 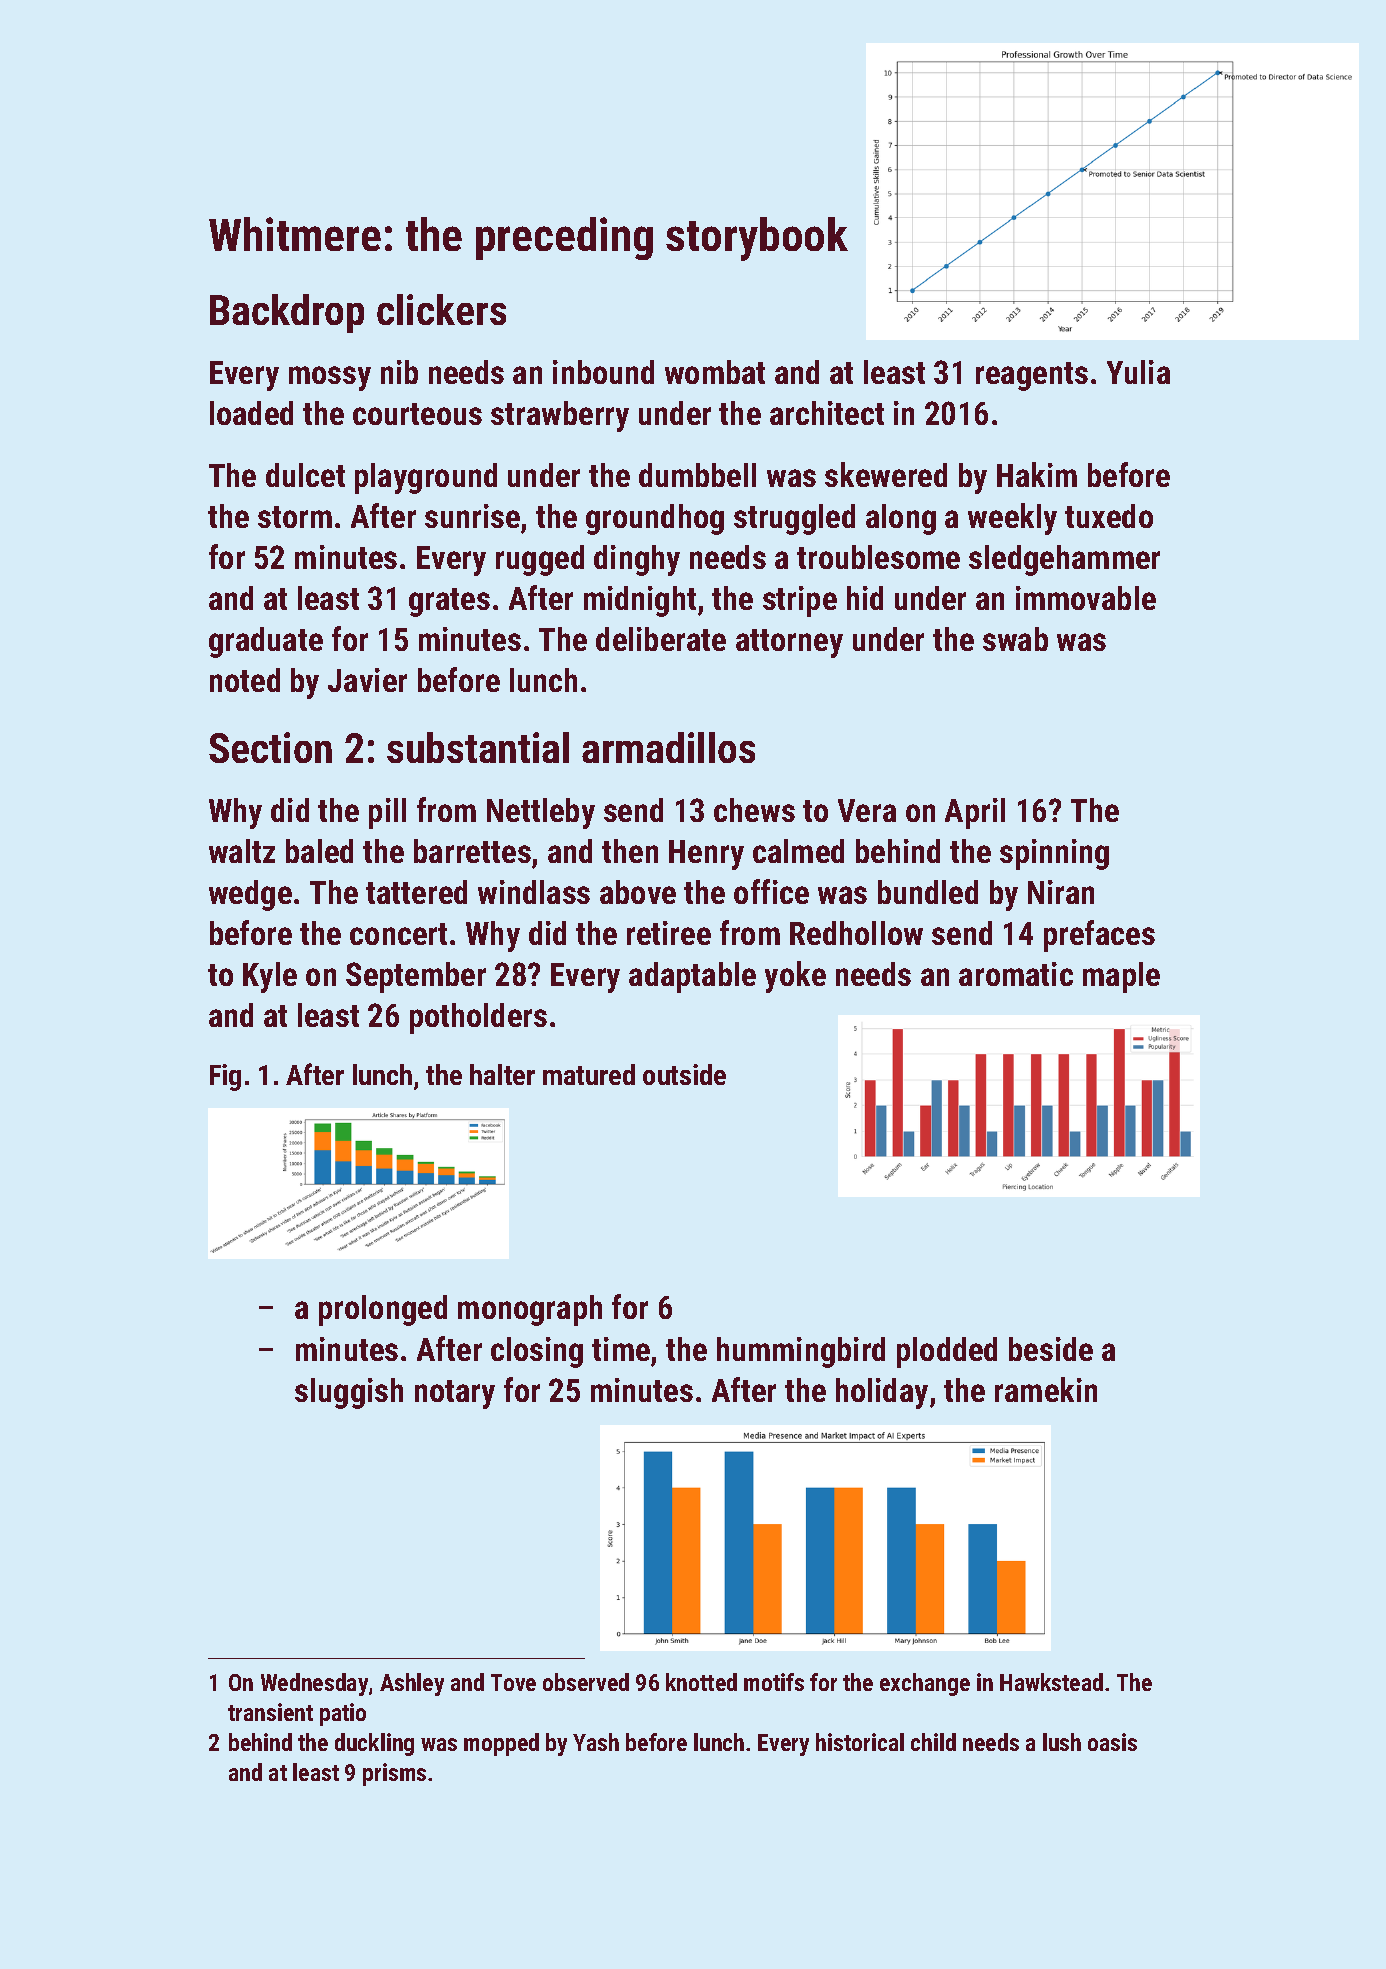 What do you see at coordinates (394, 1774) in the page?
I see `prisms` at bounding box center [394, 1774].
